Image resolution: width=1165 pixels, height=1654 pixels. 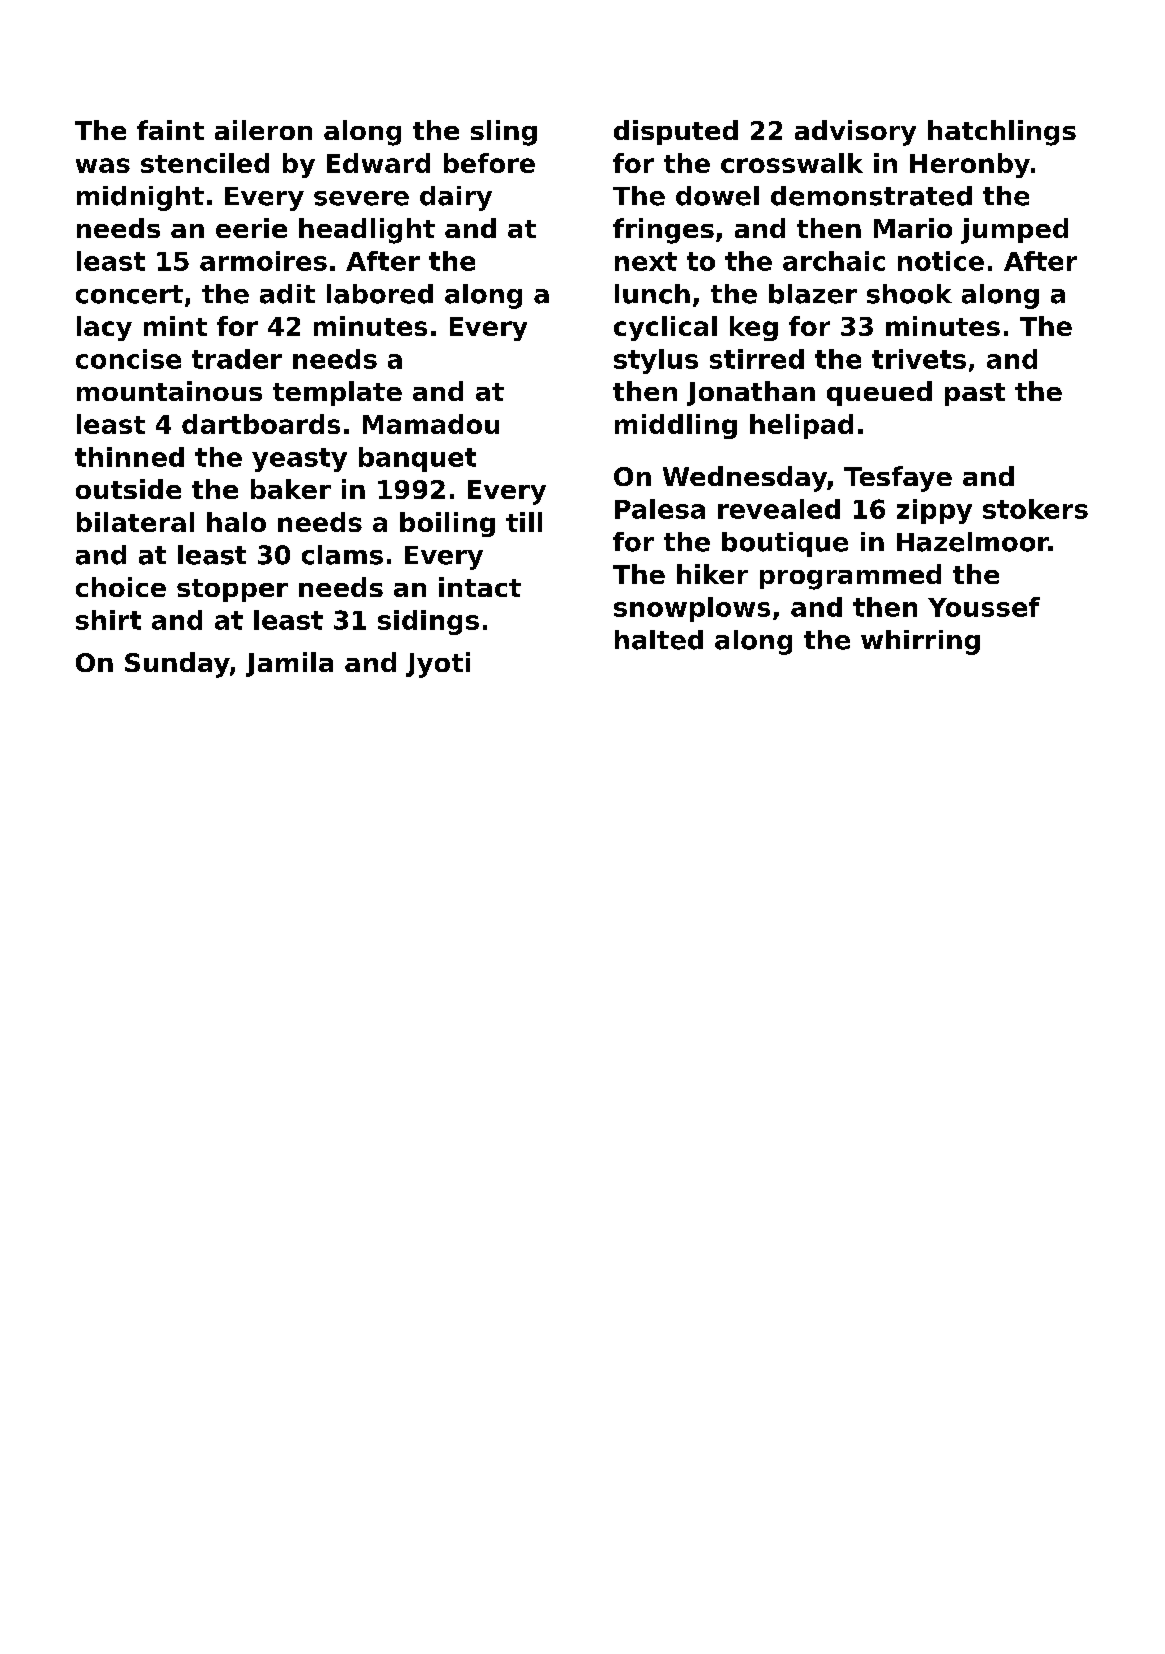 What do you see at coordinates (177, 665) in the image?
I see `Sunday` at bounding box center [177, 665].
